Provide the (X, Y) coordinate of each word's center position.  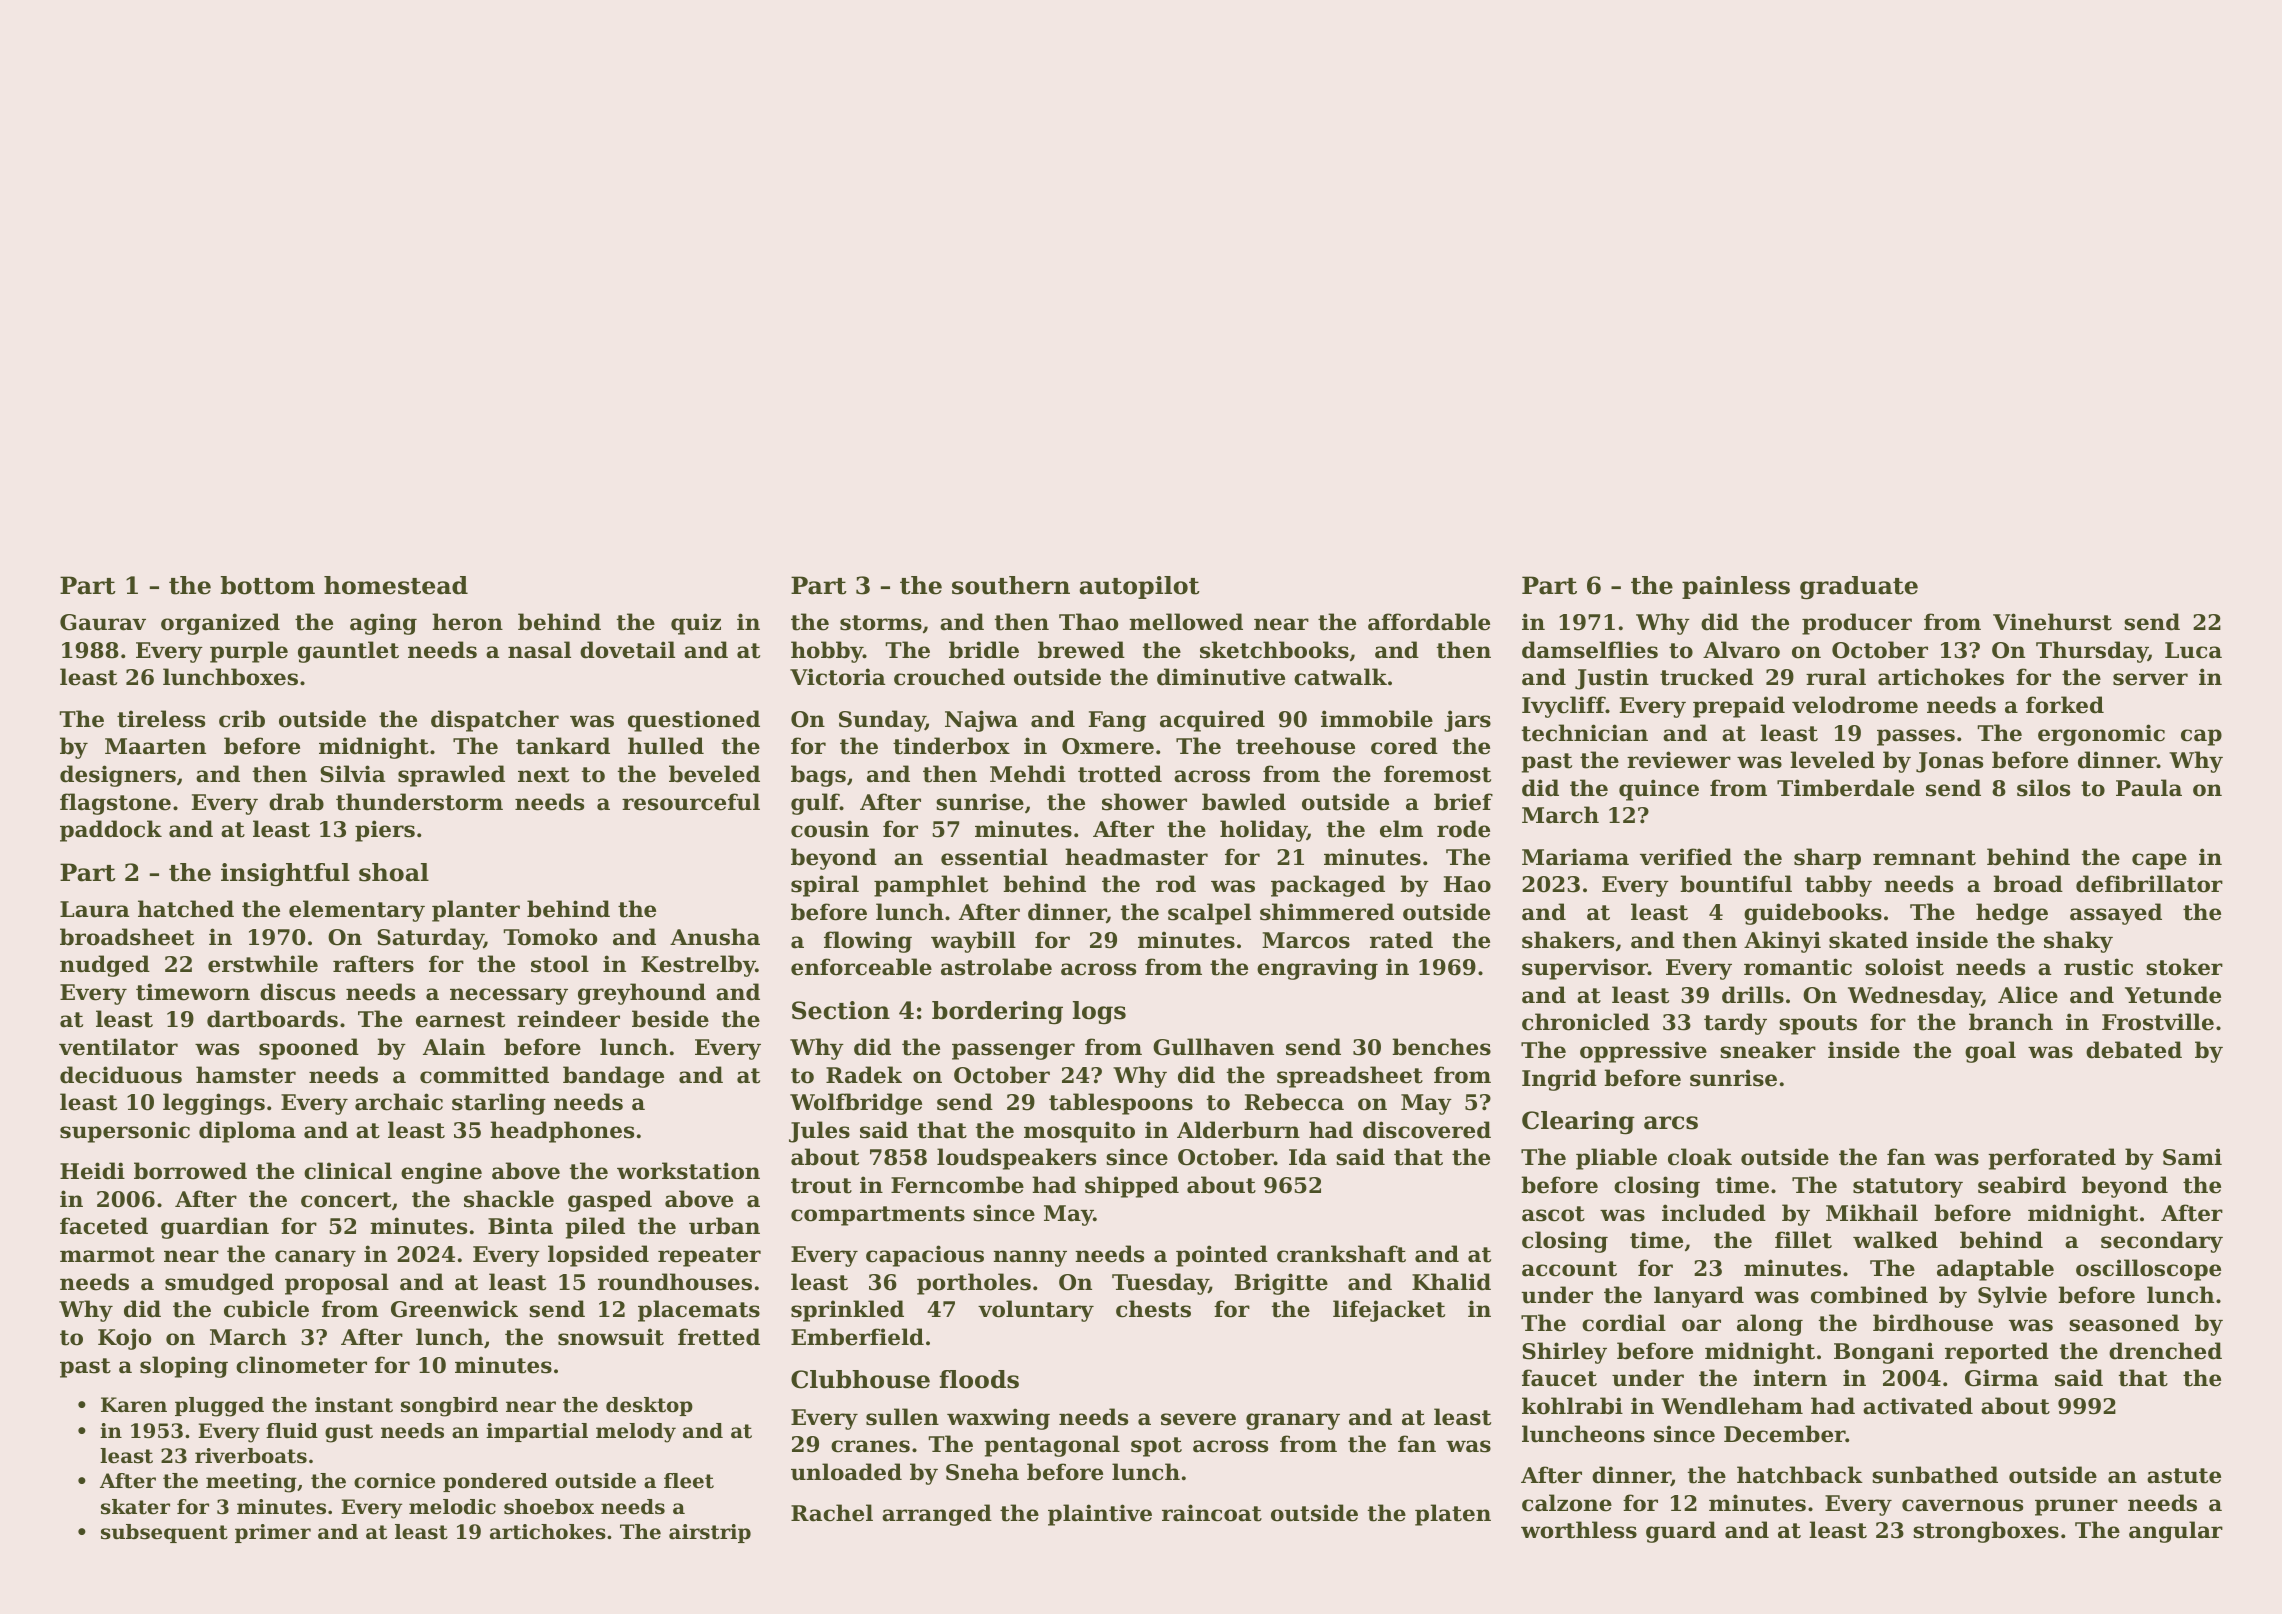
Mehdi (1028, 774)
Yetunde (2173, 995)
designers (118, 776)
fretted (719, 1337)
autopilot (1139, 587)
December (1785, 1434)
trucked (1707, 677)
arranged (937, 1515)
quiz (696, 624)
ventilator (118, 1047)
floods (979, 1379)
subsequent (164, 1533)
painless (1736, 587)
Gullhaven (1213, 1047)
